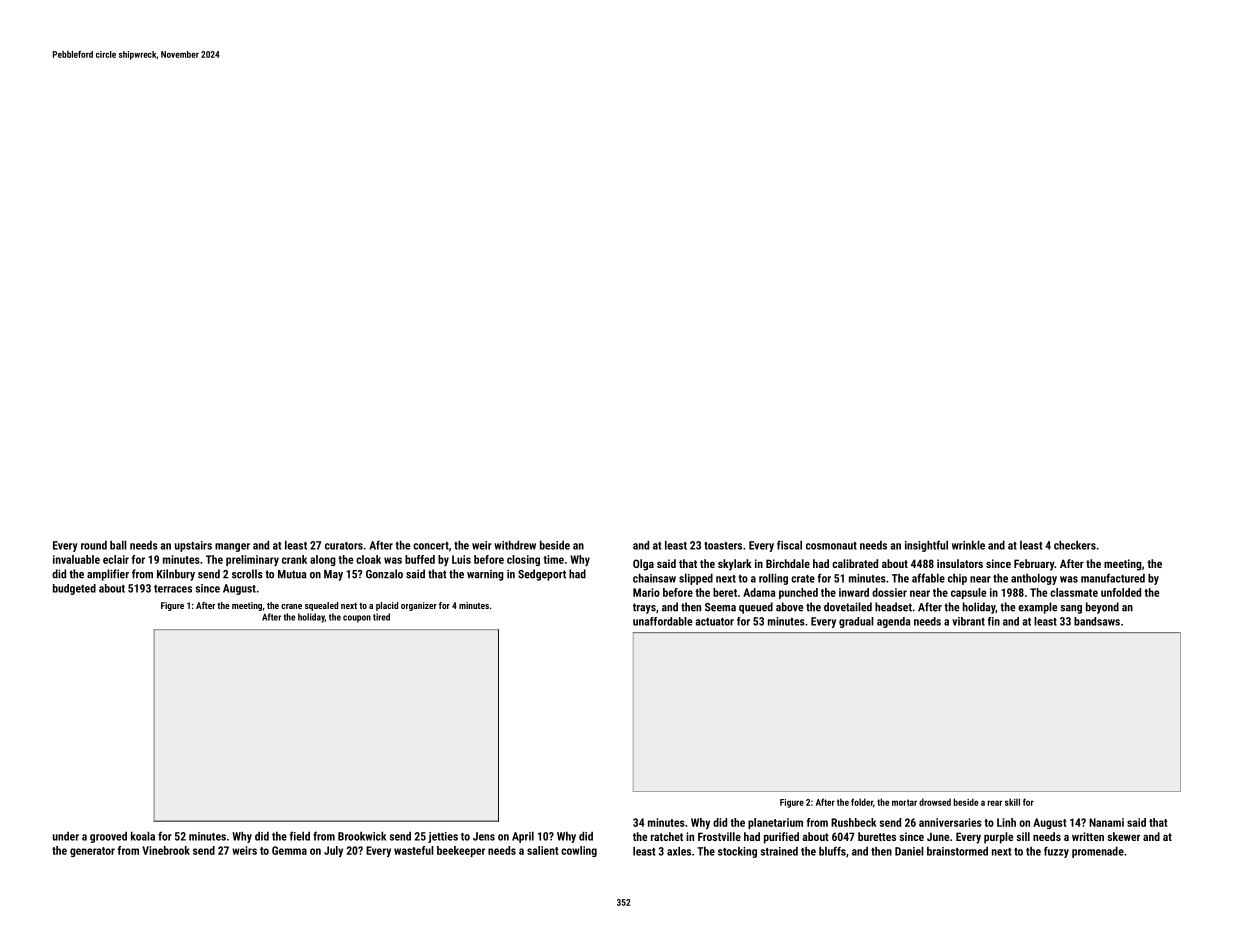  Describe the element at coordinates (856, 622) in the image. I see `gradual` at that location.
